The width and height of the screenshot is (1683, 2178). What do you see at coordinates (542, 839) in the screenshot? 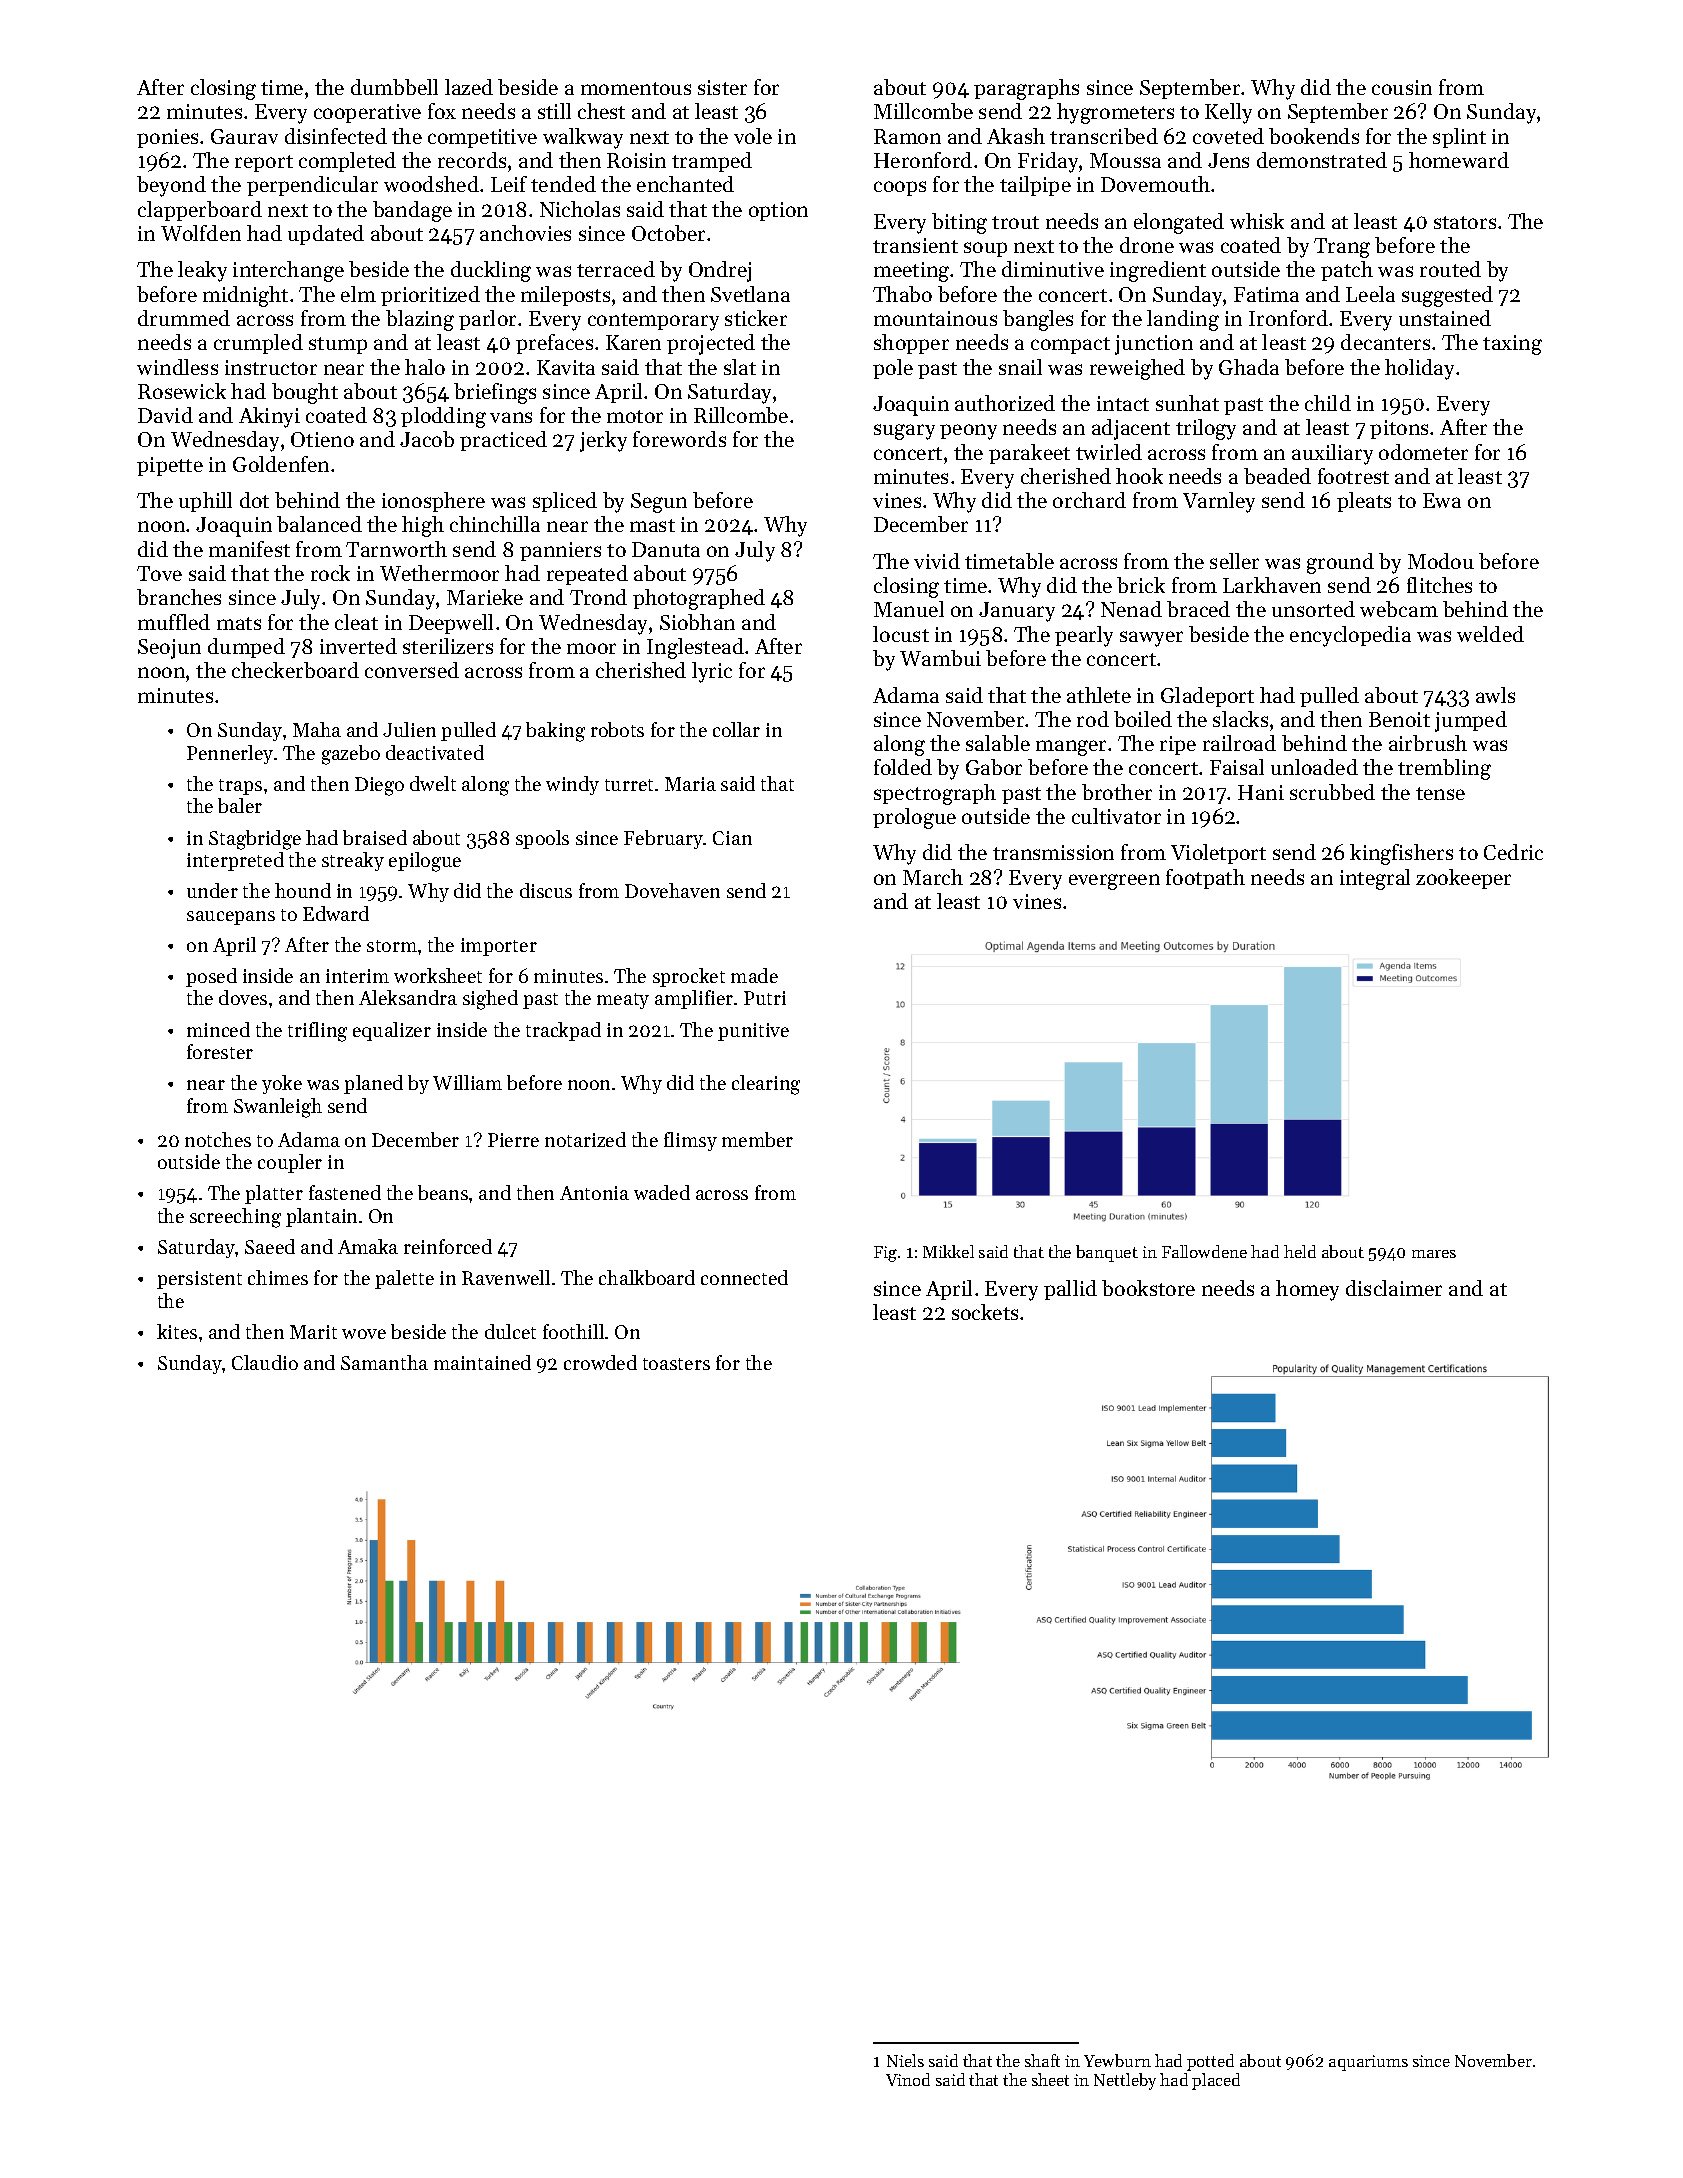
I see `spools` at bounding box center [542, 839].
